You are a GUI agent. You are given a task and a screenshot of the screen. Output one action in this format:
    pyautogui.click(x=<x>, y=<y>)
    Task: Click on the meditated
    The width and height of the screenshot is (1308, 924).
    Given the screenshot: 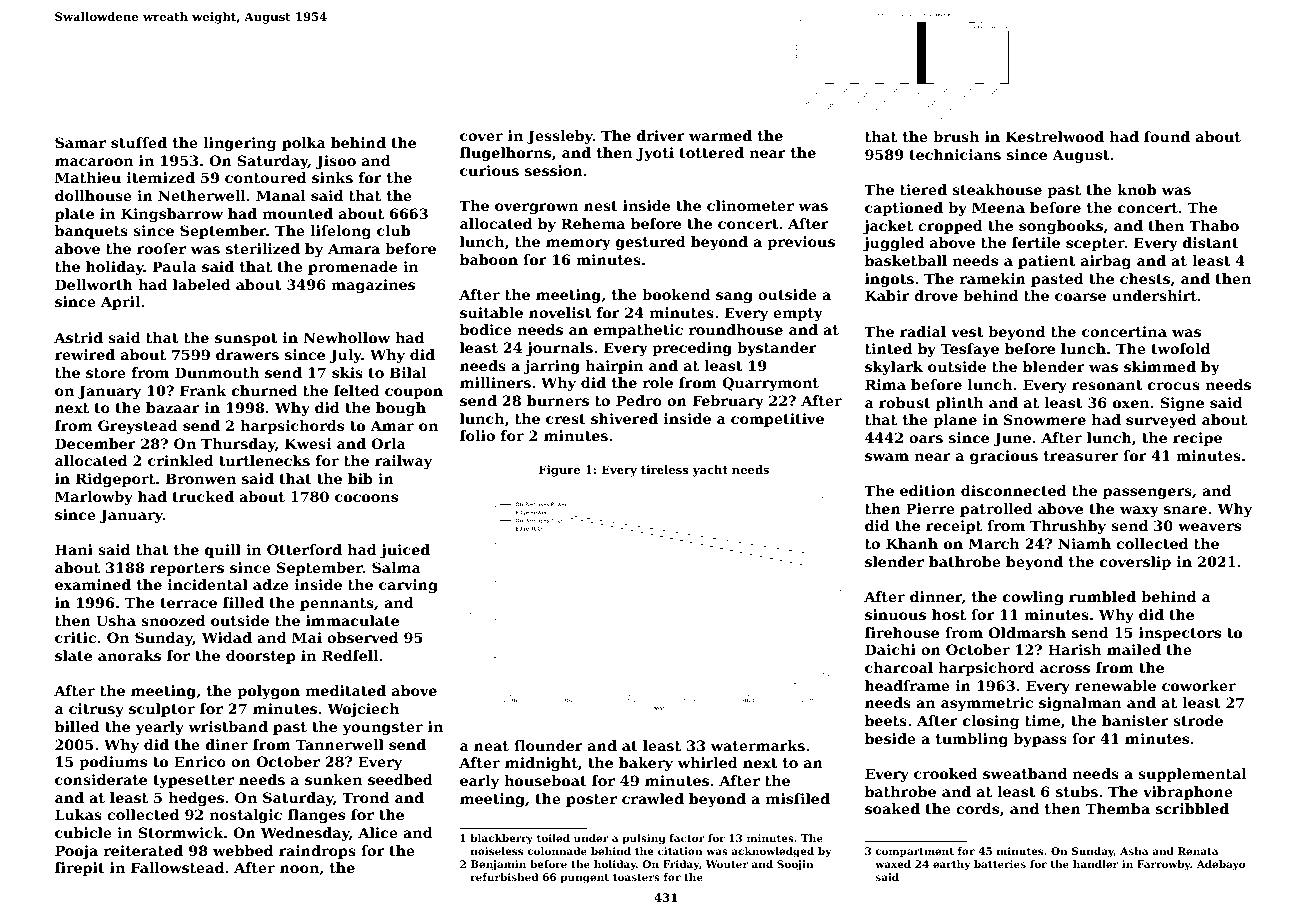 What is the action you would take?
    pyautogui.click(x=346, y=690)
